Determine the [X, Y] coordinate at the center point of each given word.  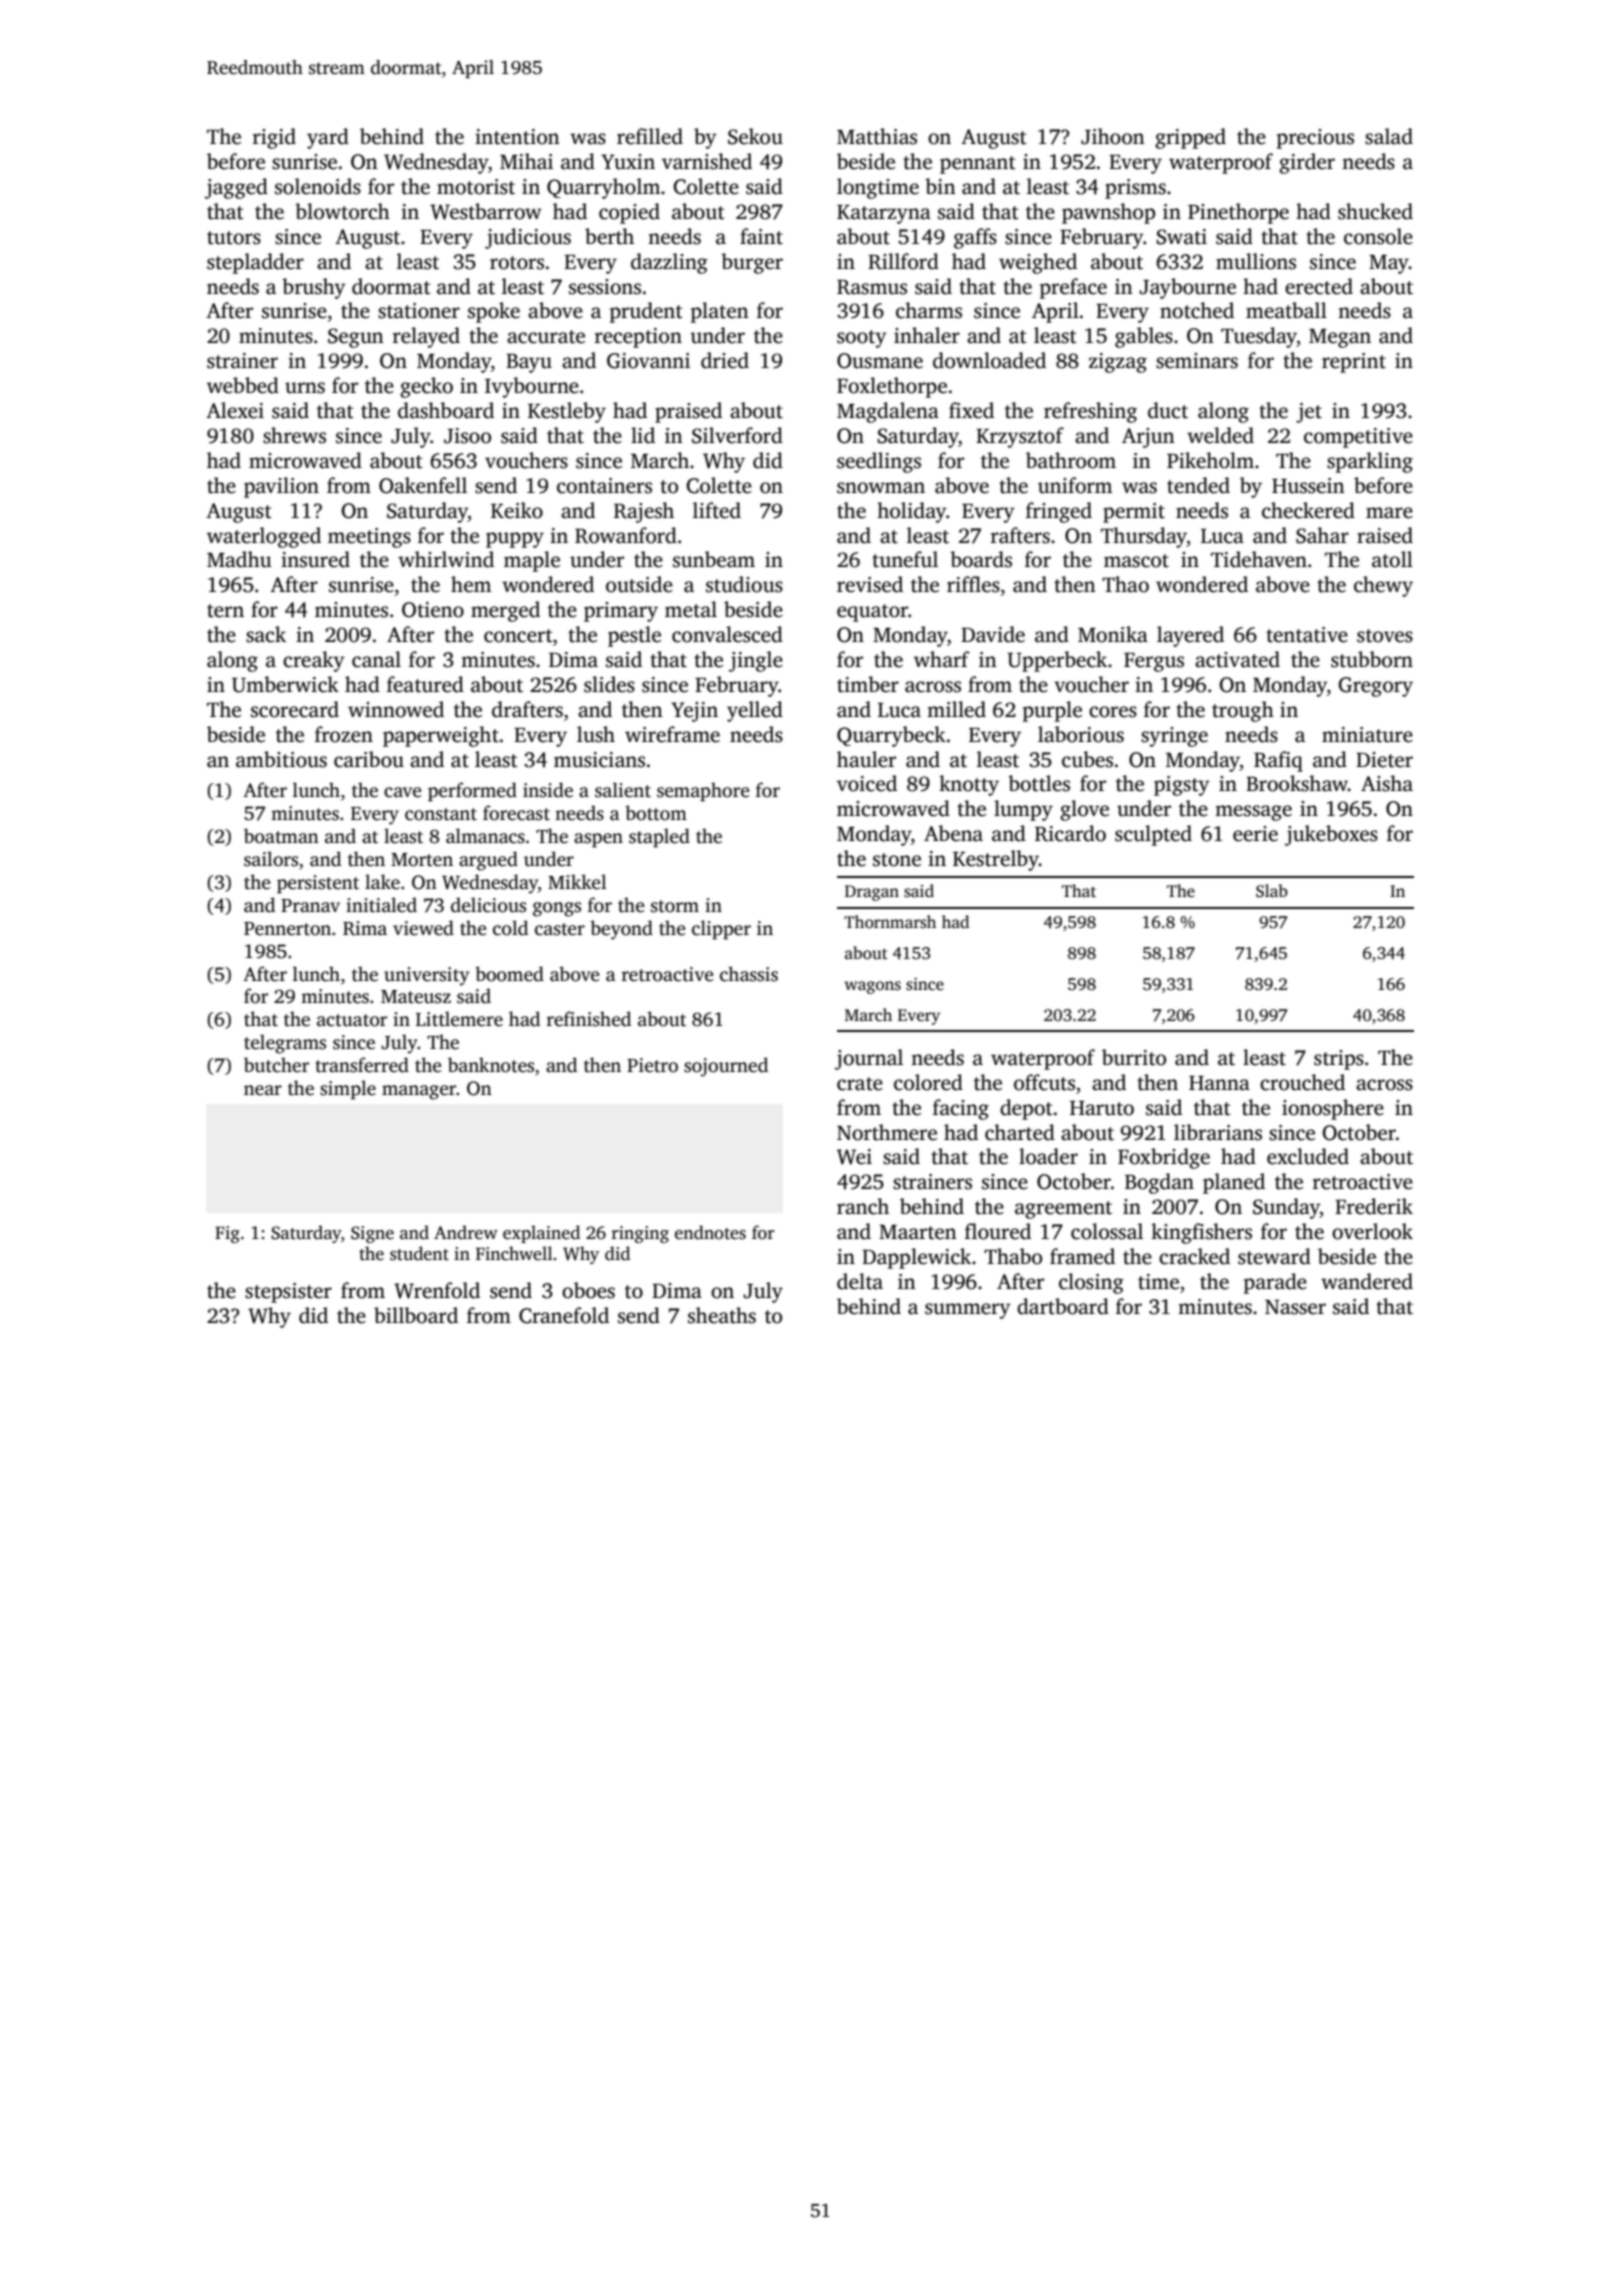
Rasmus [872, 287]
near [263, 1090]
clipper [721, 930]
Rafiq [1278, 761]
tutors [234, 238]
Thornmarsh [890, 922]
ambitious [281, 759]
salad [1389, 136]
